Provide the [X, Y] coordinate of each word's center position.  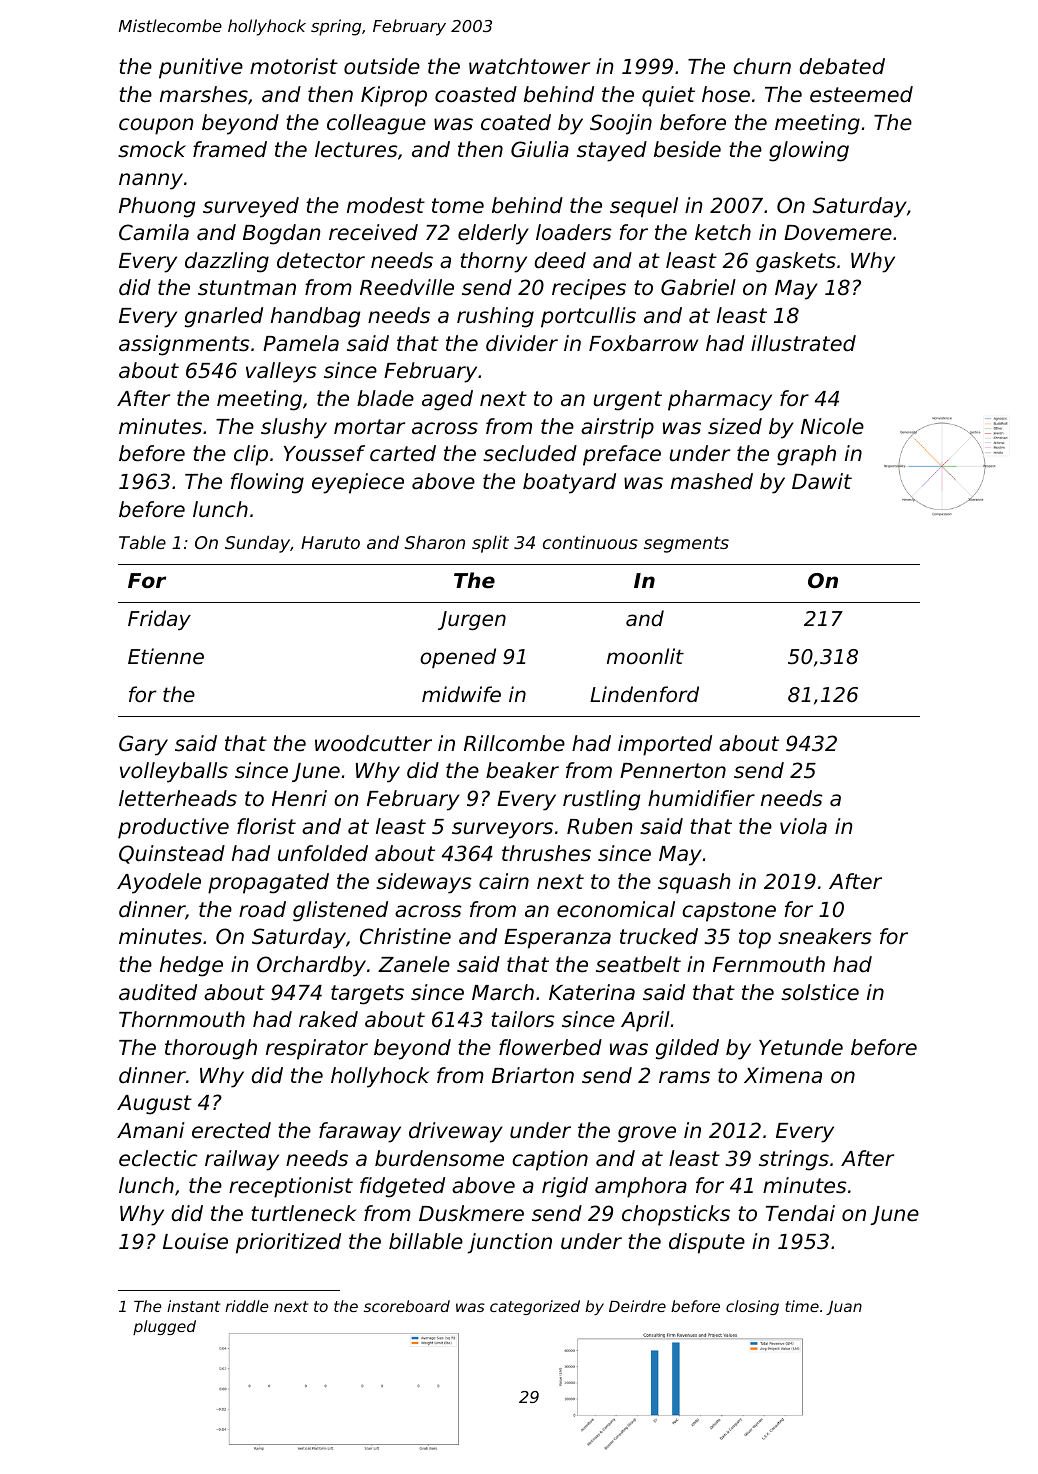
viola [803, 826]
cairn [504, 881]
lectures [356, 149]
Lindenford [644, 694]
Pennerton [673, 771]
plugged [164, 1327]
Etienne [166, 656]
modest [386, 205]
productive [173, 828]
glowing [809, 151]
